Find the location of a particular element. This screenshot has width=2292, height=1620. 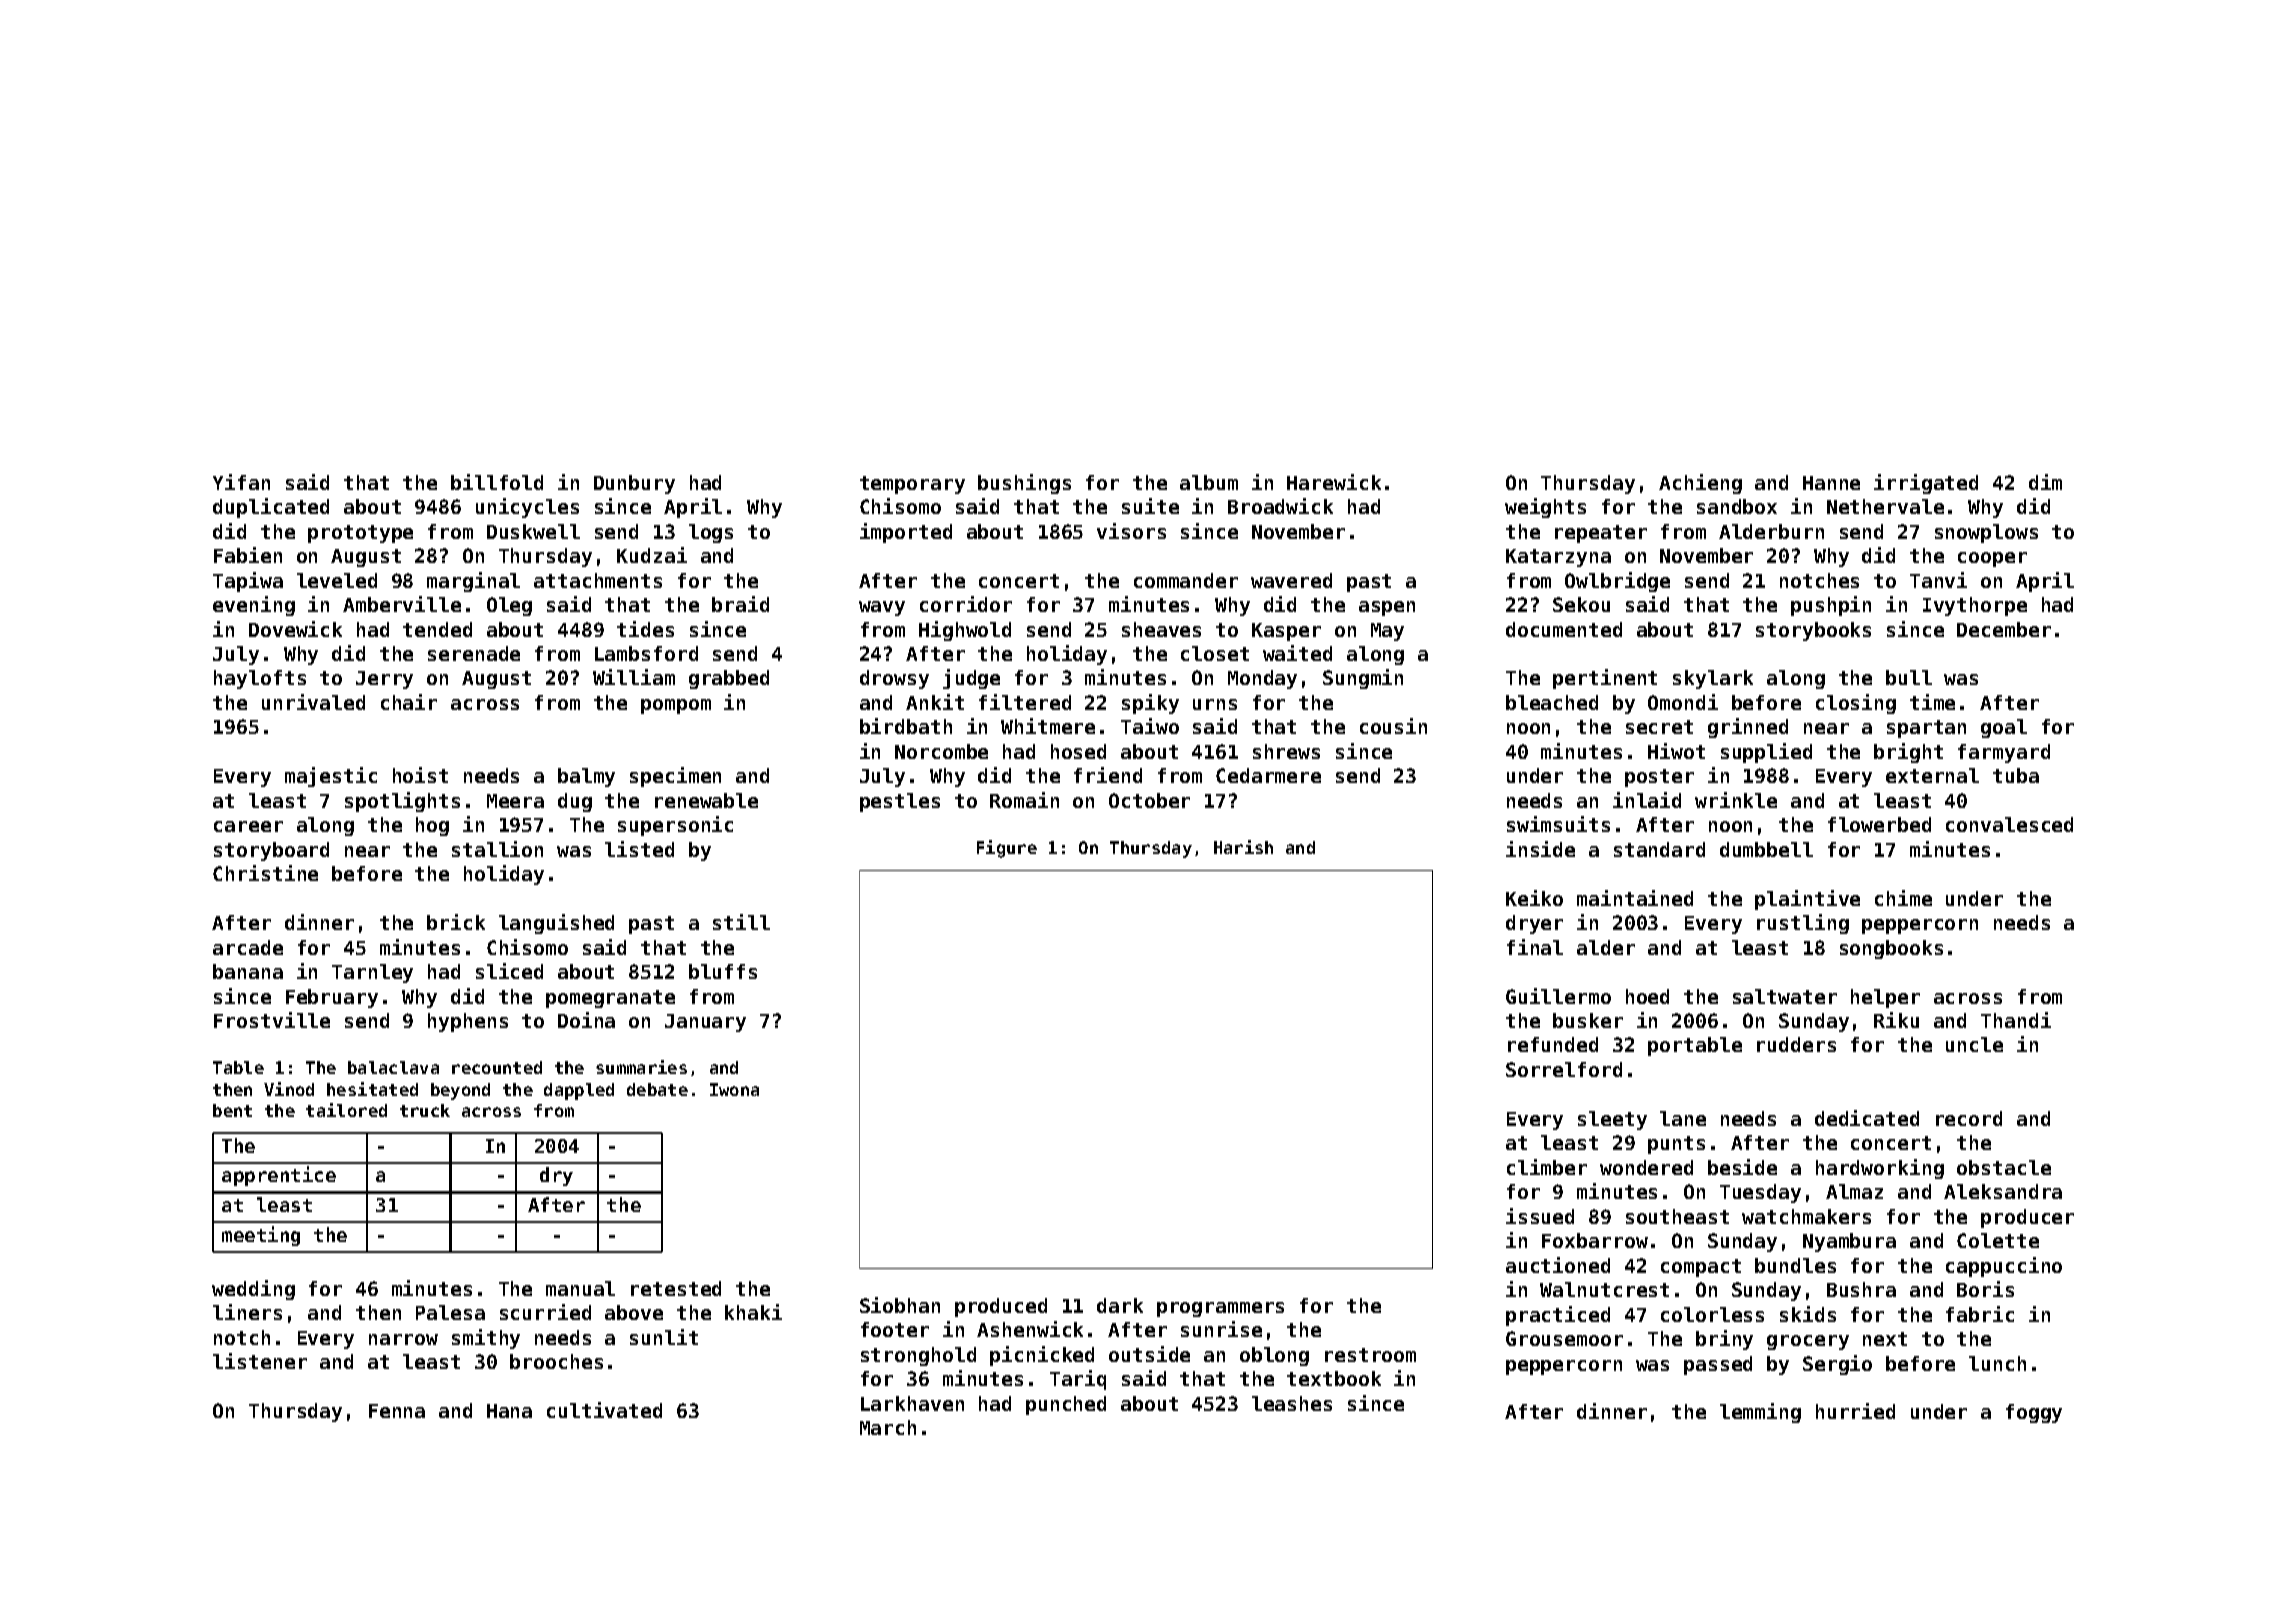

Yifan is located at coordinates (241, 482).
